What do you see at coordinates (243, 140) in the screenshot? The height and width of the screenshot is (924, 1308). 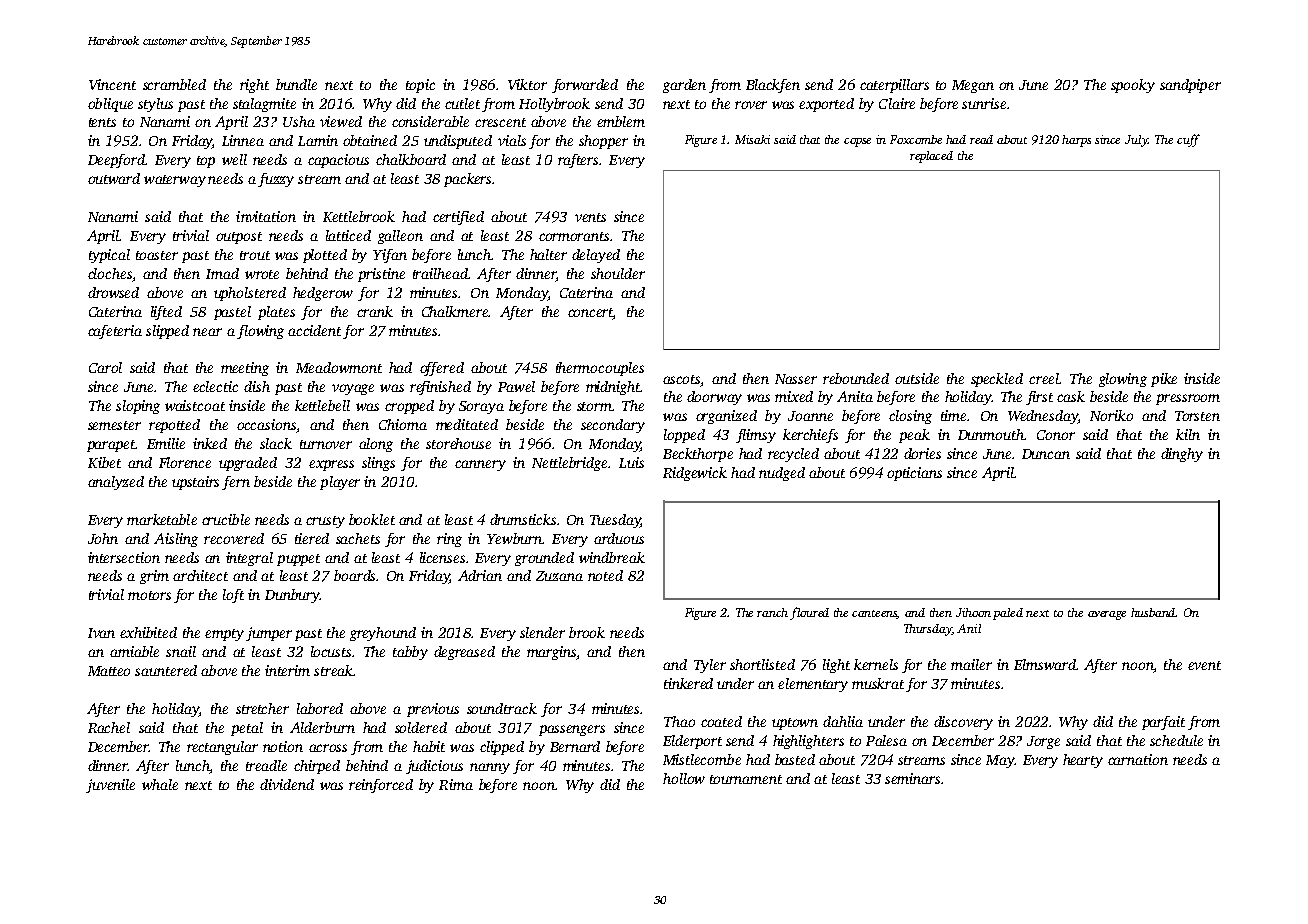 I see `Linnea` at bounding box center [243, 140].
